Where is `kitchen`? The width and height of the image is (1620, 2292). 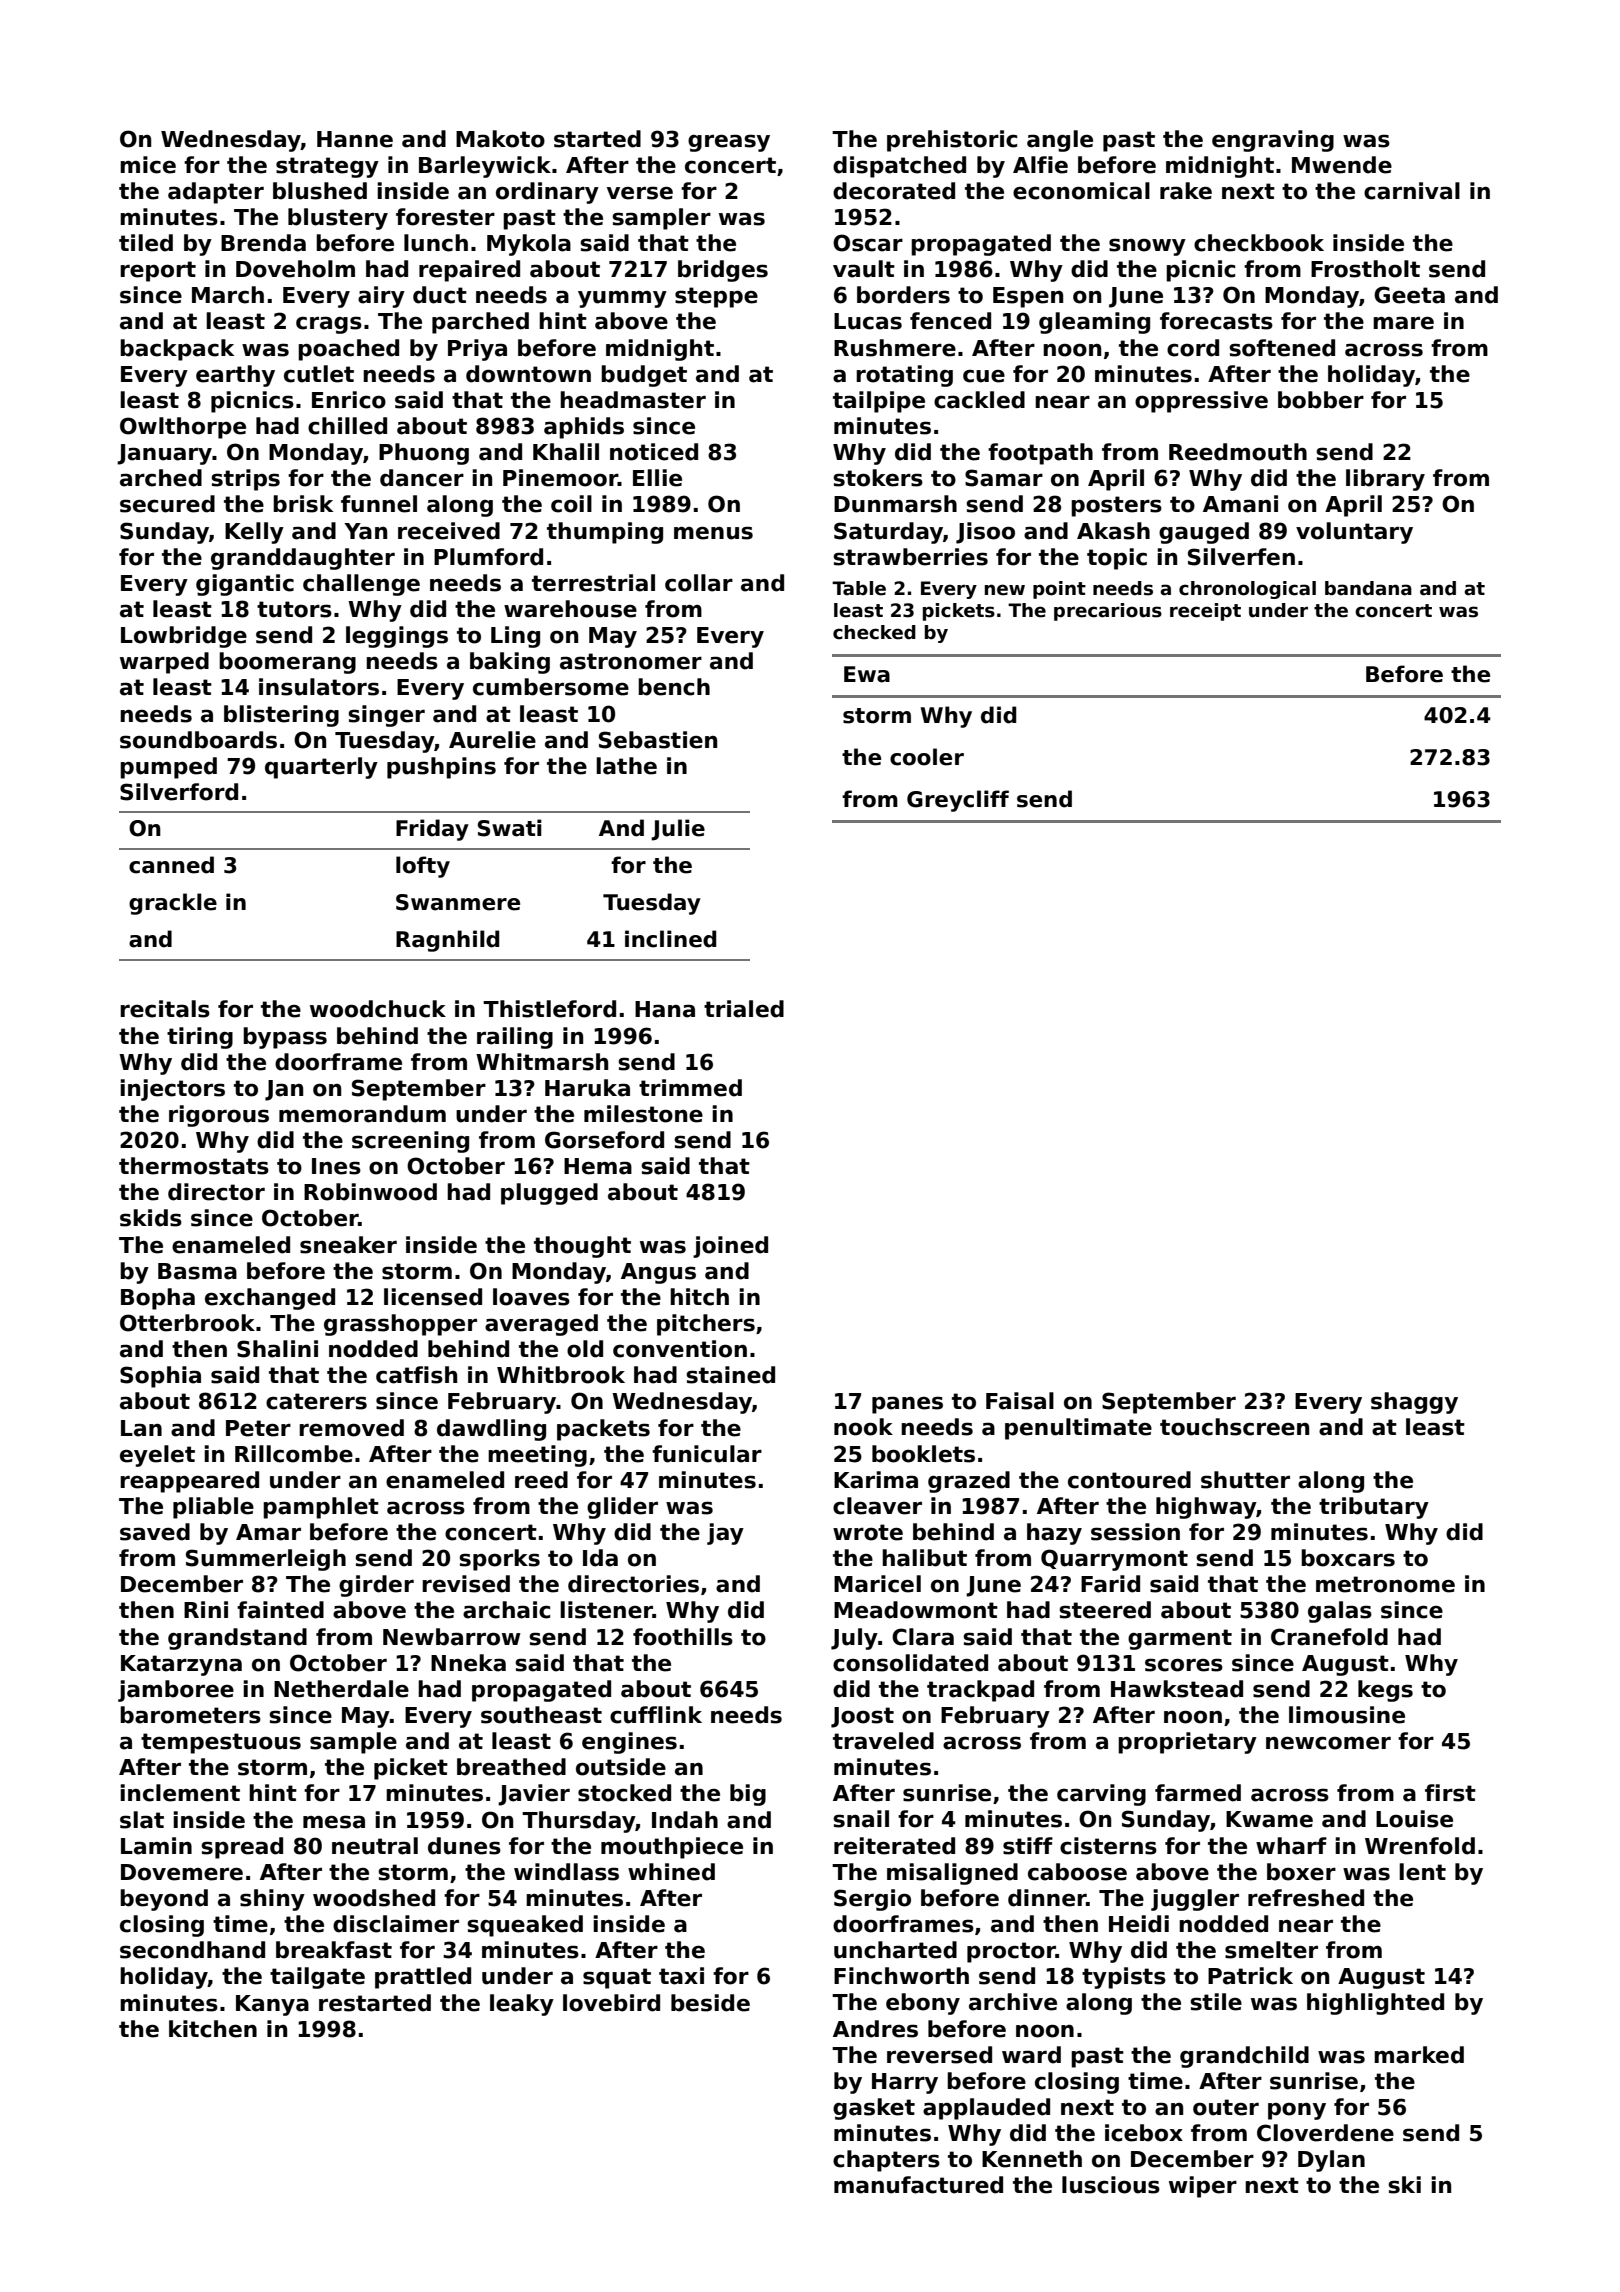 kitchen is located at coordinates (213, 2029).
